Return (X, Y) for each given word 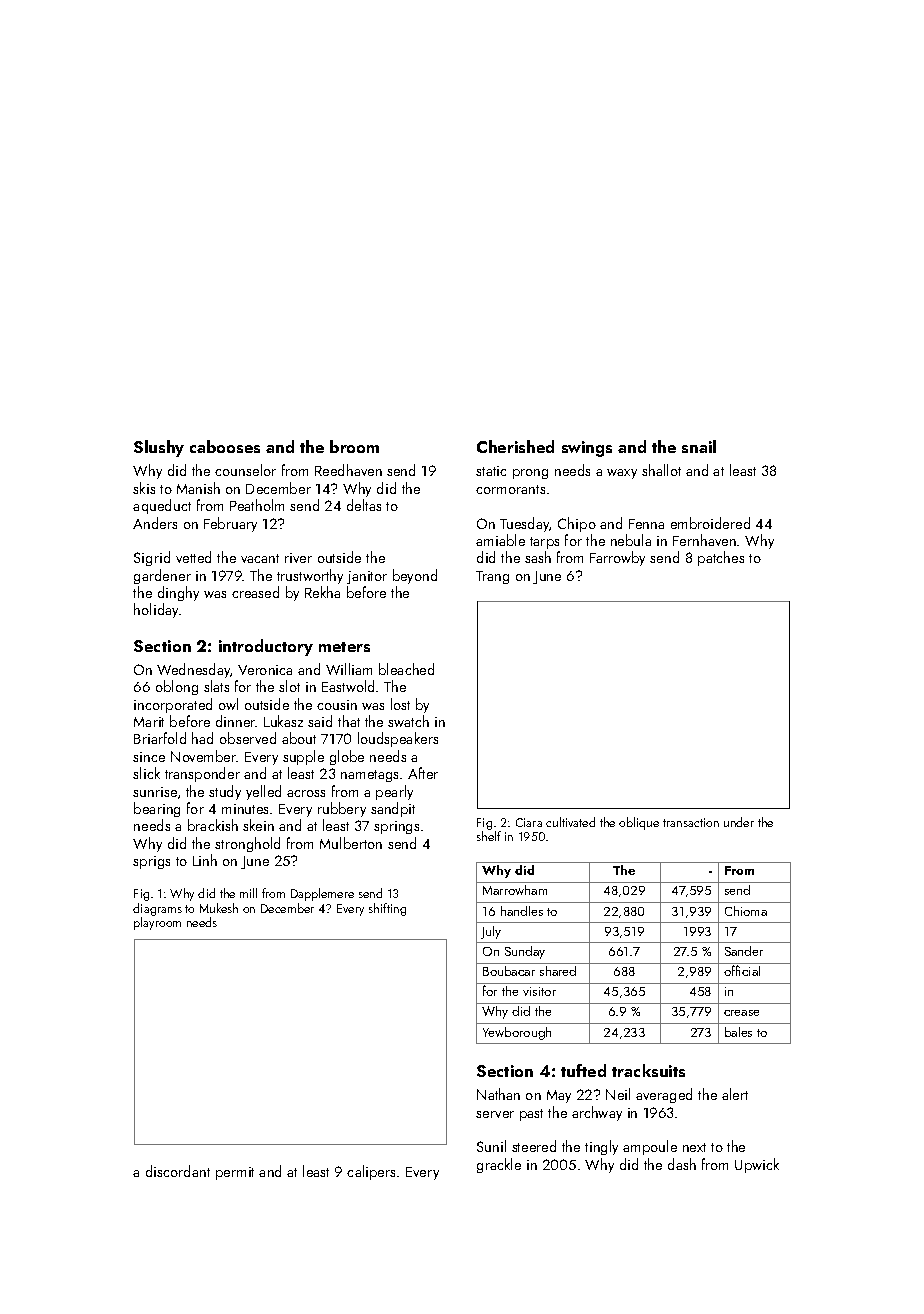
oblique (639, 823)
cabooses (225, 446)
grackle (499, 1165)
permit (235, 1173)
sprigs (151, 862)
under (739, 822)
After (423, 773)
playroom (157, 923)
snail (699, 446)
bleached (406, 669)
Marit (149, 722)
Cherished (515, 446)
